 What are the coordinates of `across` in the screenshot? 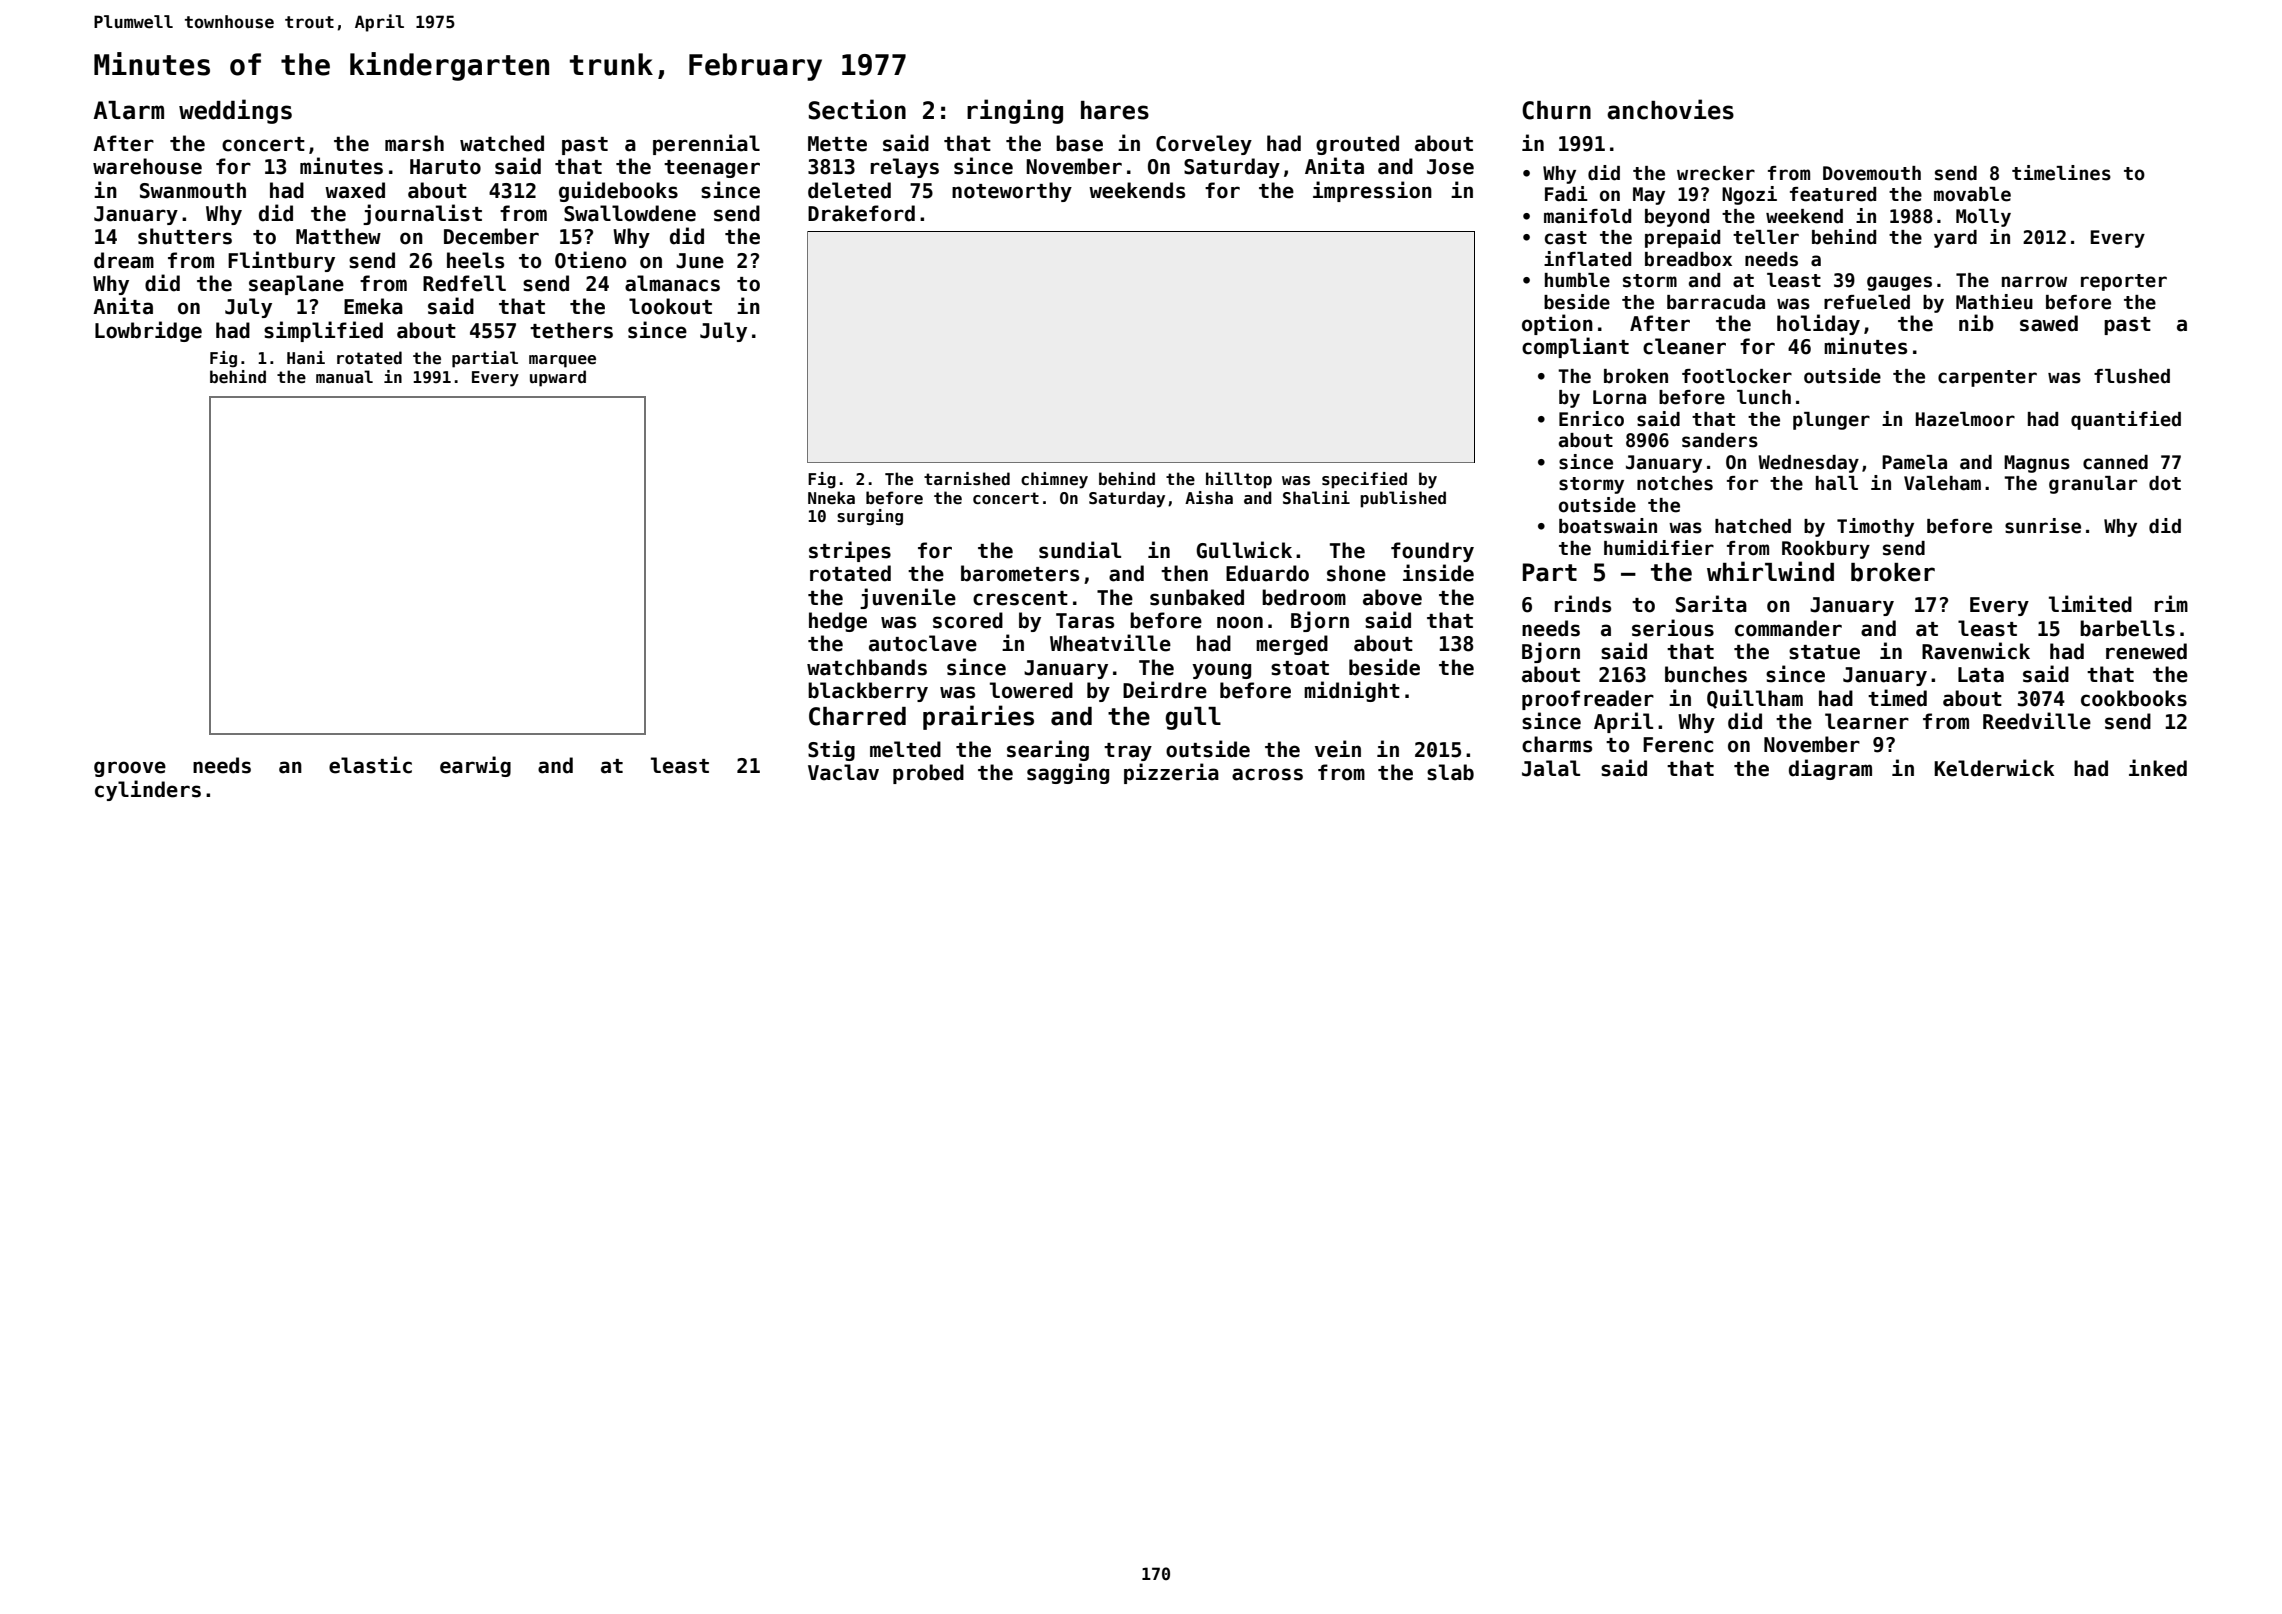 It's located at (1267, 774).
